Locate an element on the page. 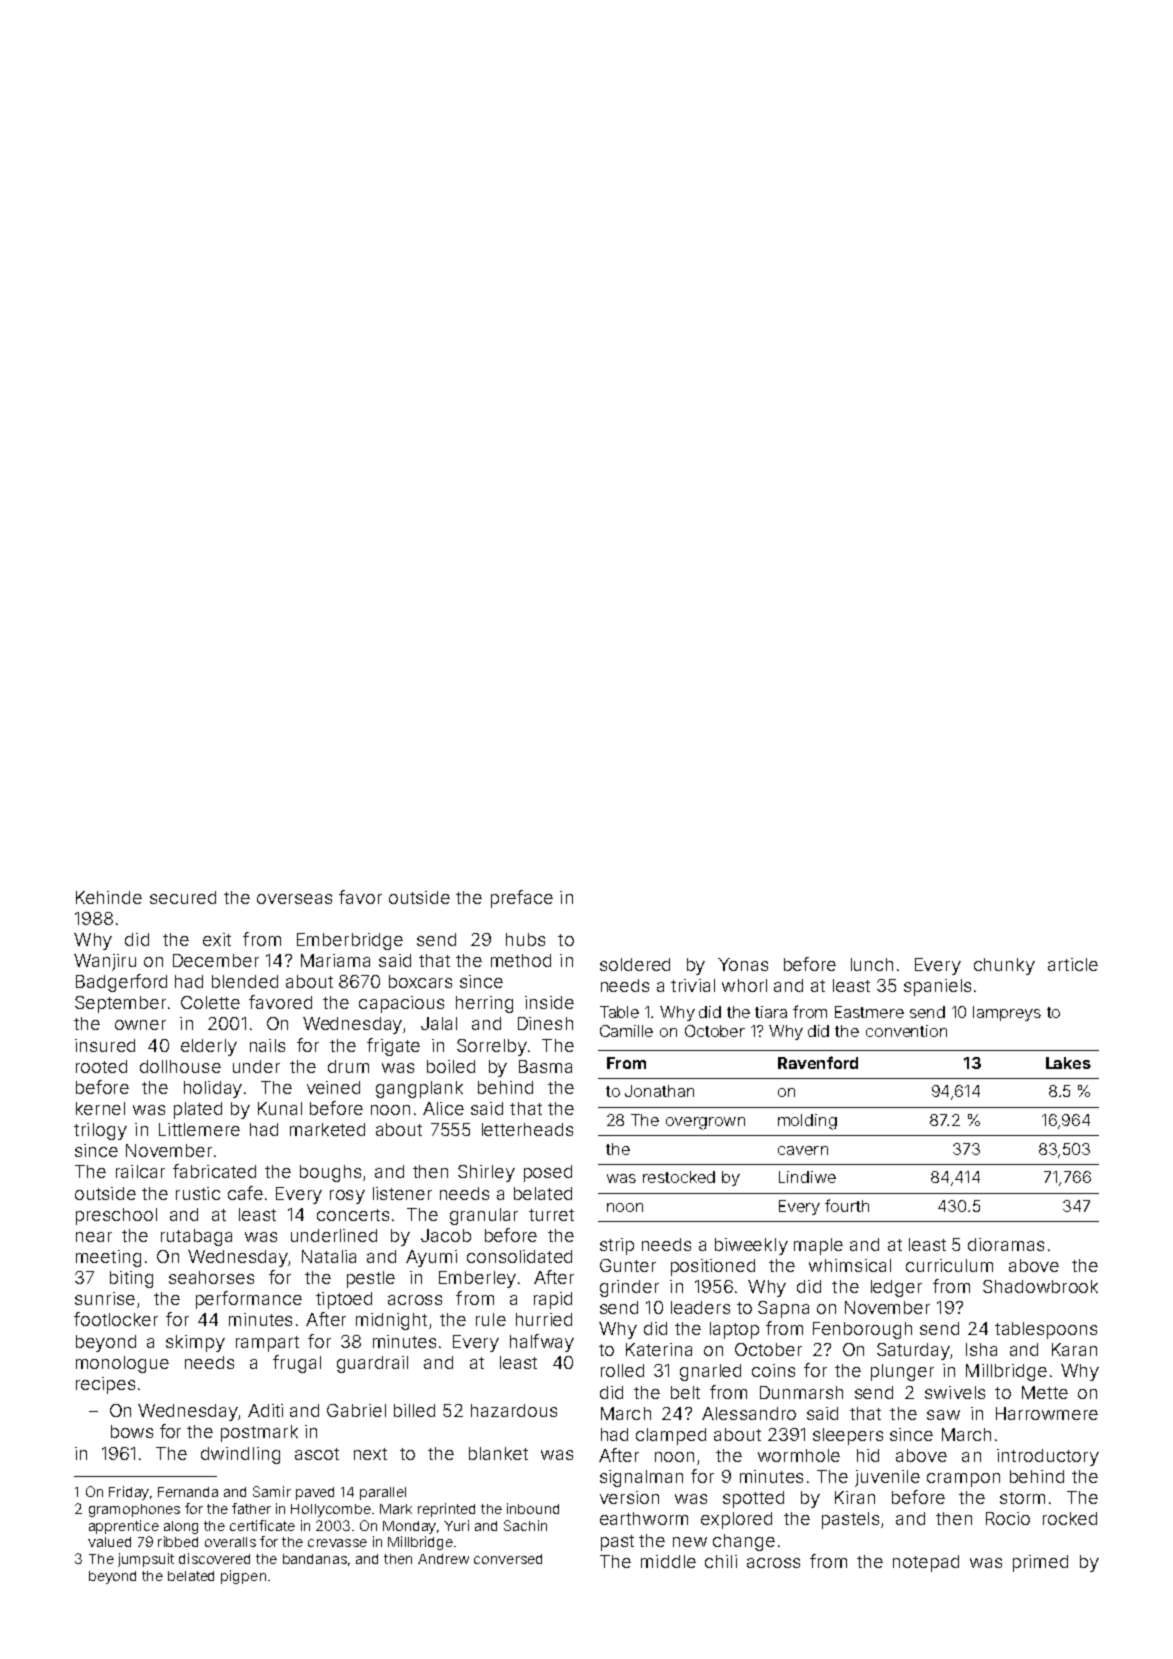 The width and height of the image is (1173, 1659). Shadowbrook is located at coordinates (1040, 1286).
